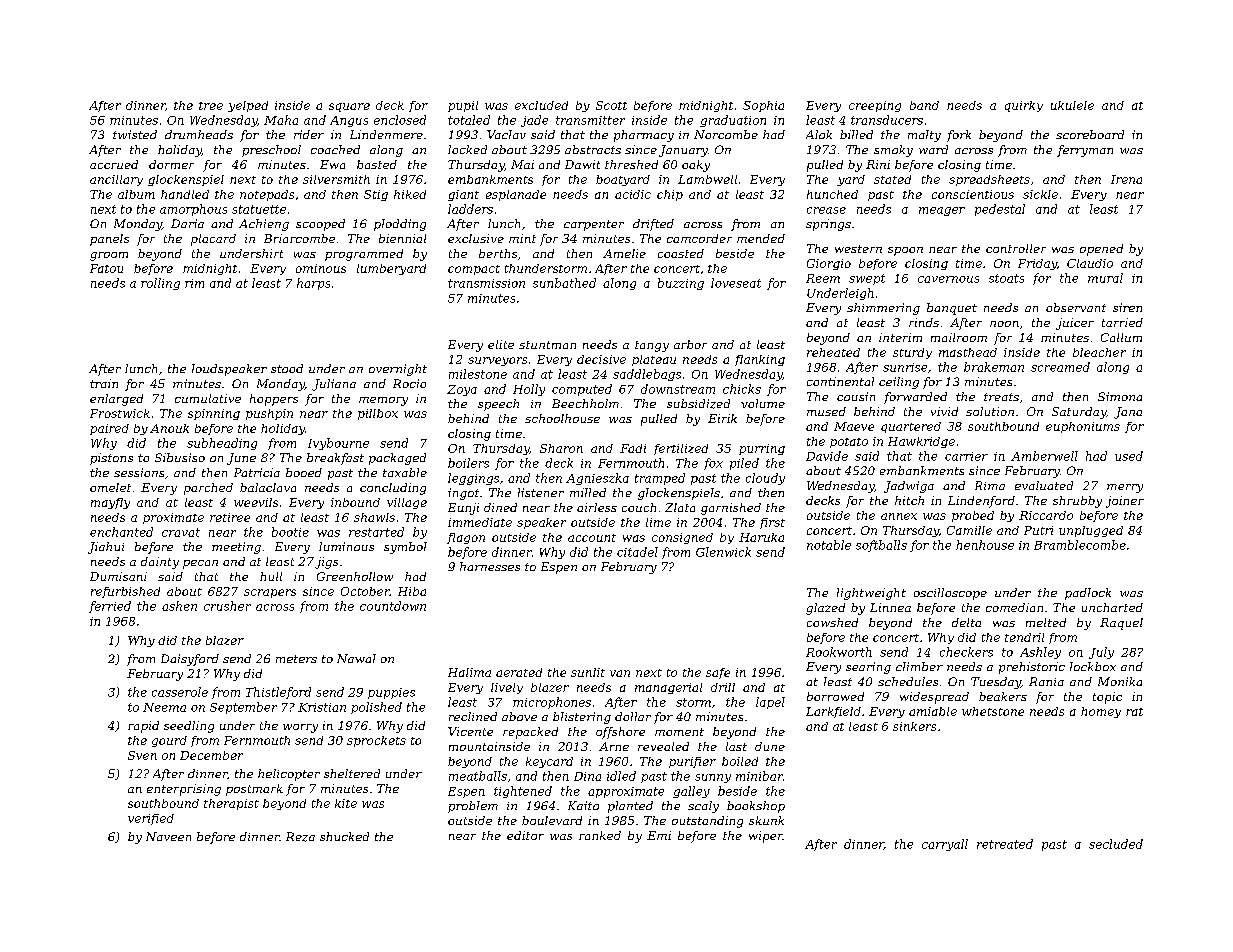 The width and height of the screenshot is (1233, 952). What do you see at coordinates (168, 836) in the screenshot?
I see `Naveen` at bounding box center [168, 836].
